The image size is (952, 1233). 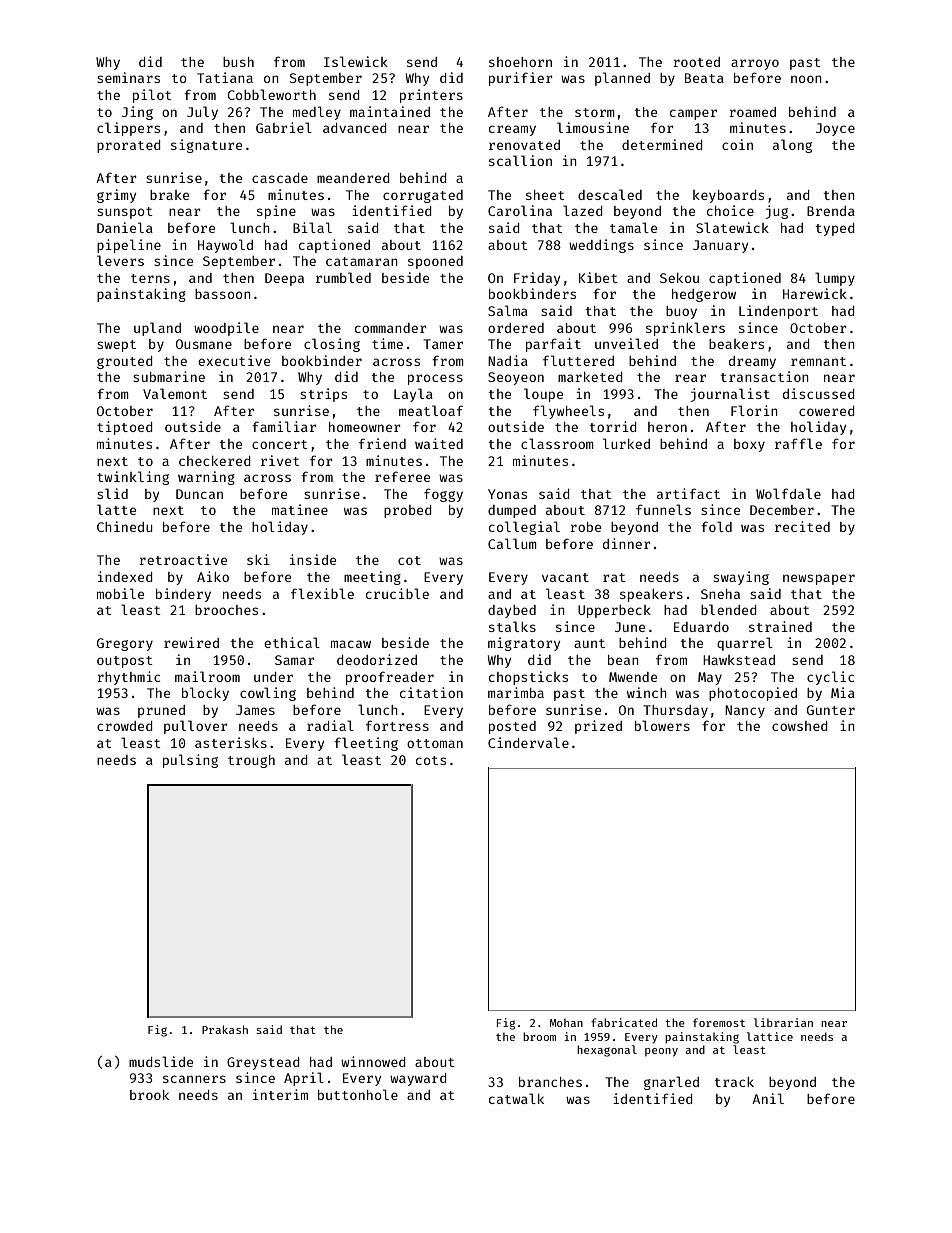 I want to click on ottoman, so click(x=435, y=743).
